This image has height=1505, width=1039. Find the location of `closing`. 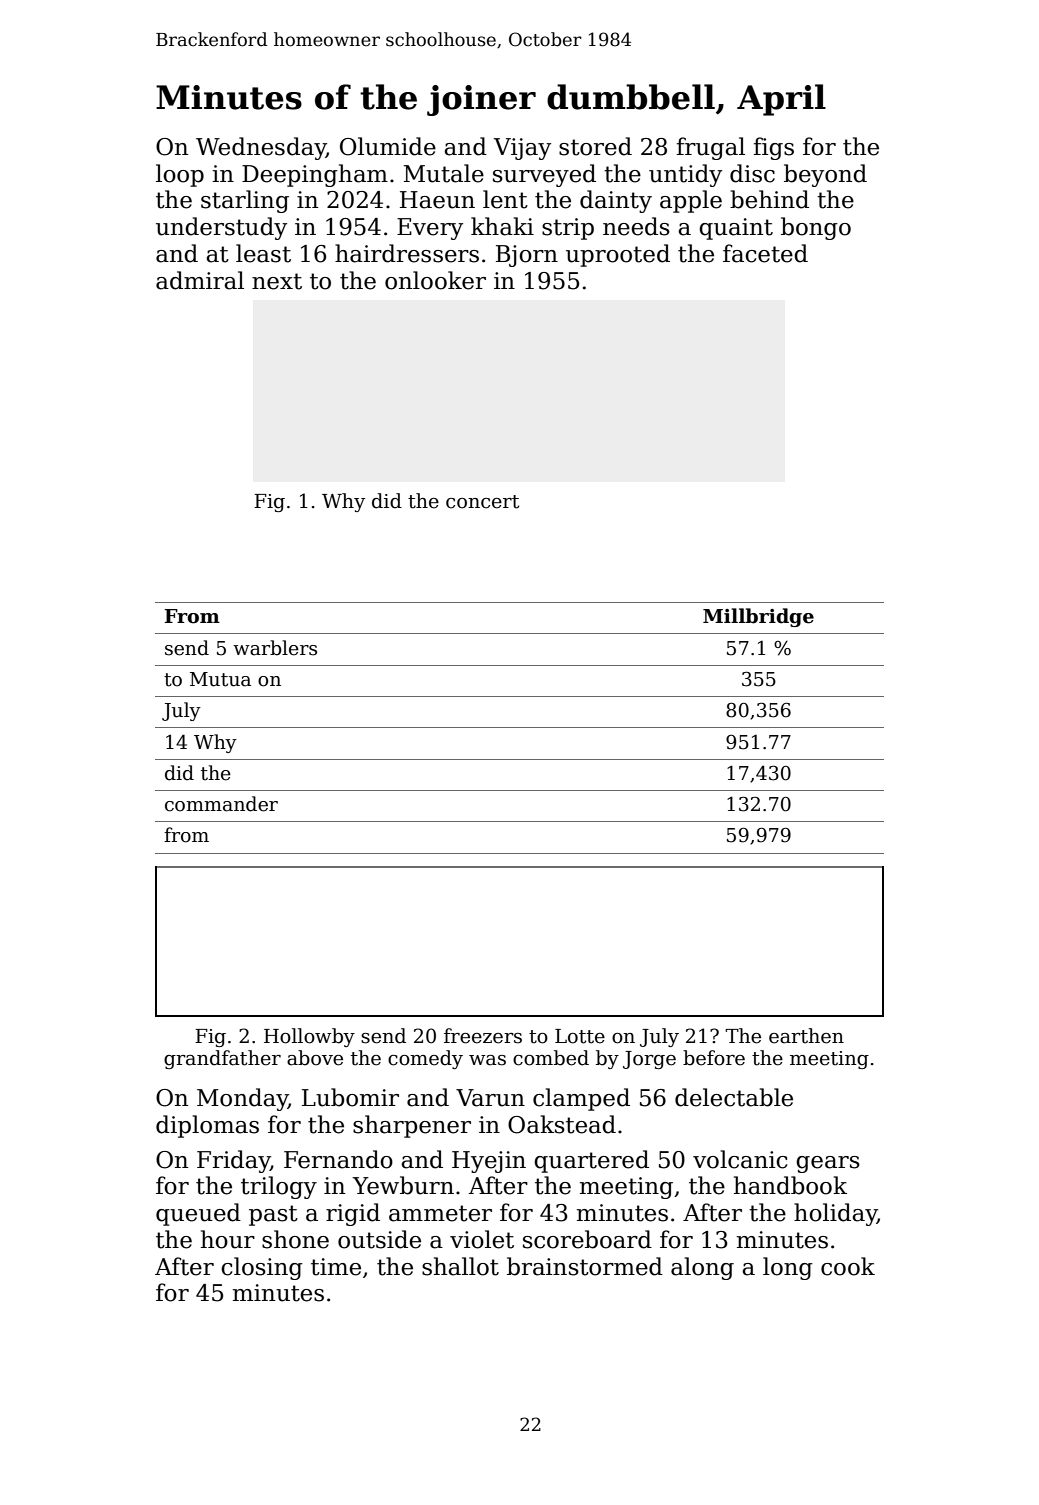

closing is located at coordinates (262, 1268).
